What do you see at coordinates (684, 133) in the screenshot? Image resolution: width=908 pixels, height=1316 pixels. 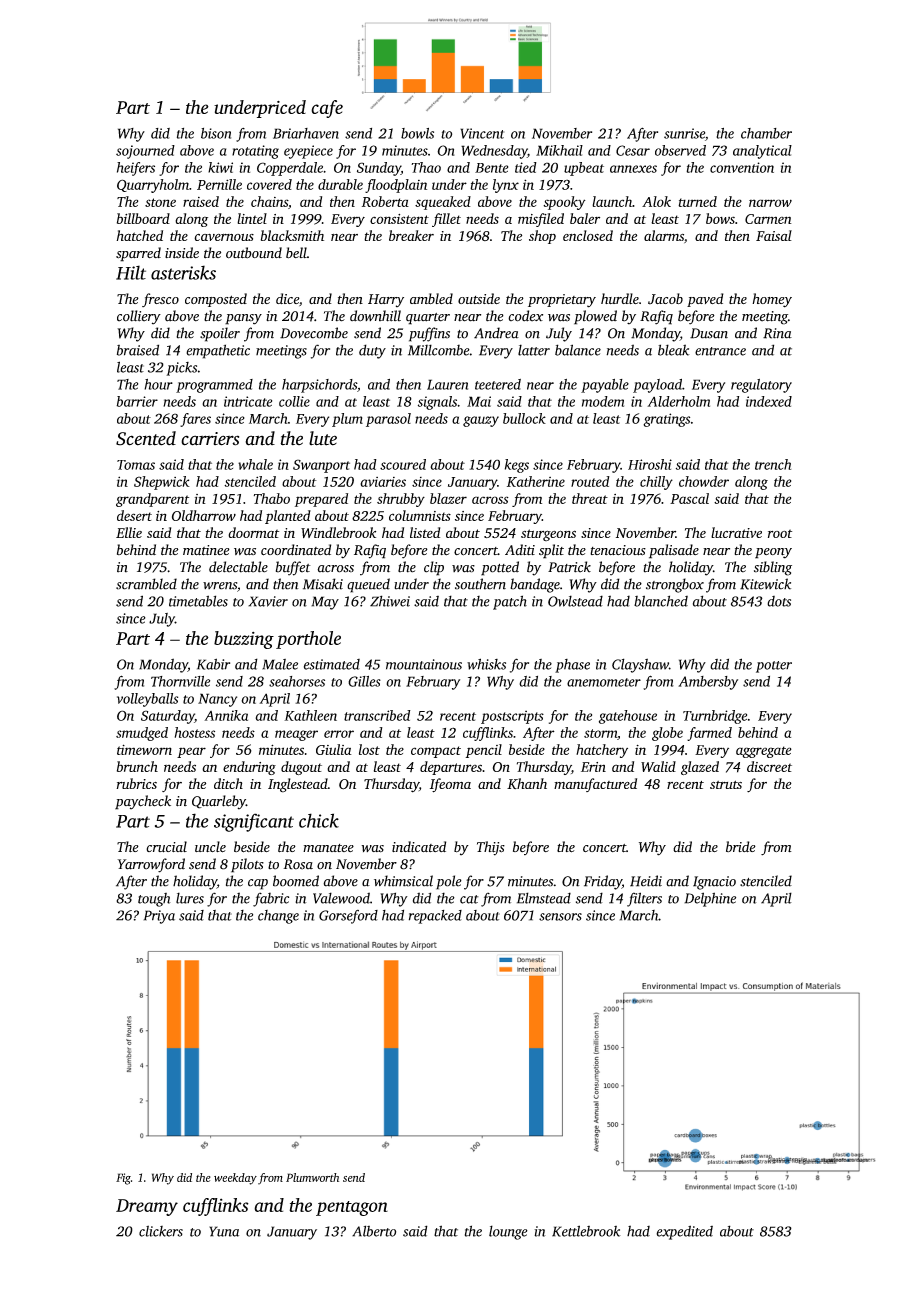 I see `sunrise` at bounding box center [684, 133].
